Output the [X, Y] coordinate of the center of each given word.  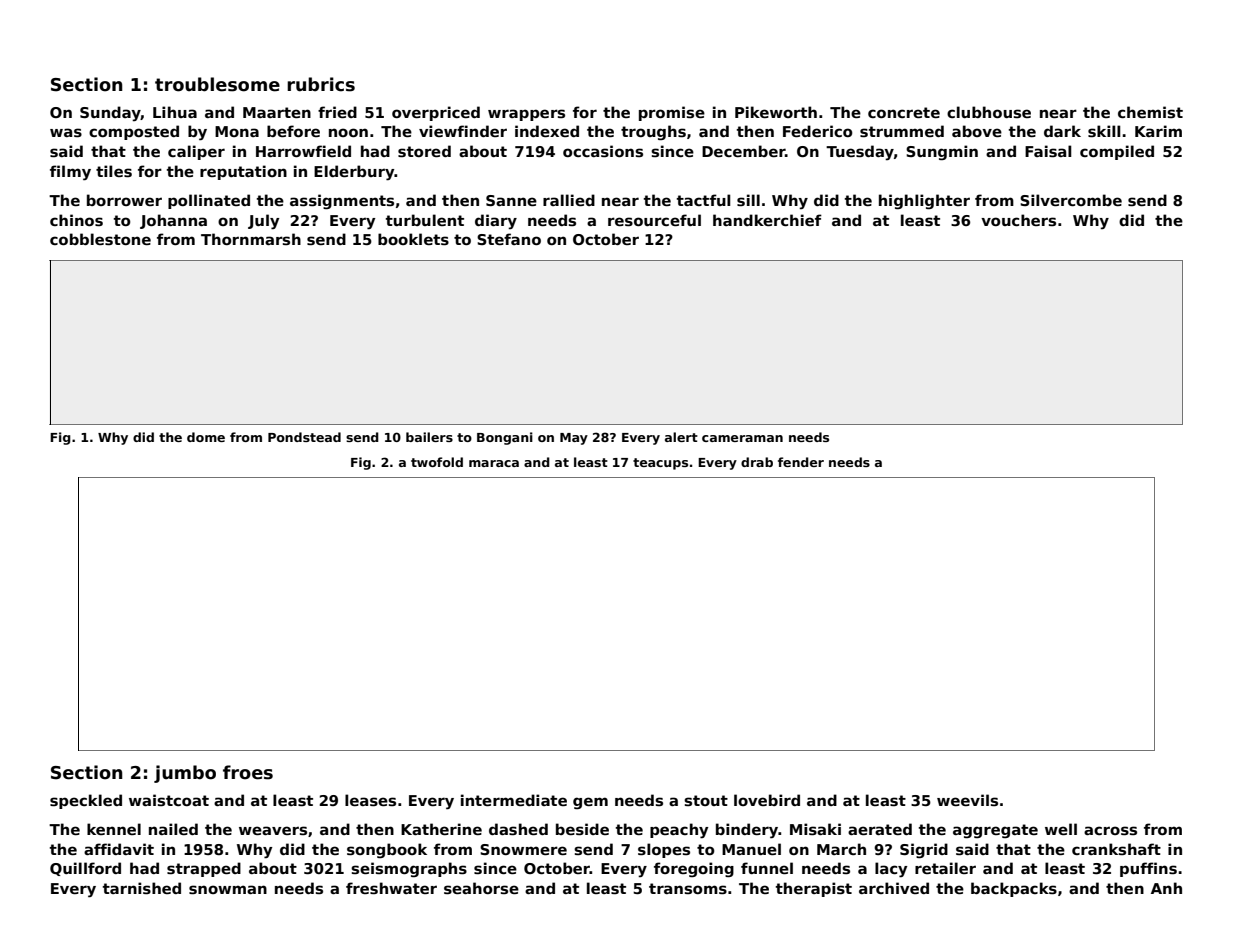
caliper [196, 152]
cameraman [742, 438]
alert [681, 437]
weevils [967, 800]
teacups [660, 464]
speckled [86, 801]
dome [206, 437]
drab [757, 462]
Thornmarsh [251, 239]
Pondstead [304, 437]
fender [801, 462]
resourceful [654, 220]
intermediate [514, 800]
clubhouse [989, 112]
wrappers [526, 115]
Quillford [85, 869]
